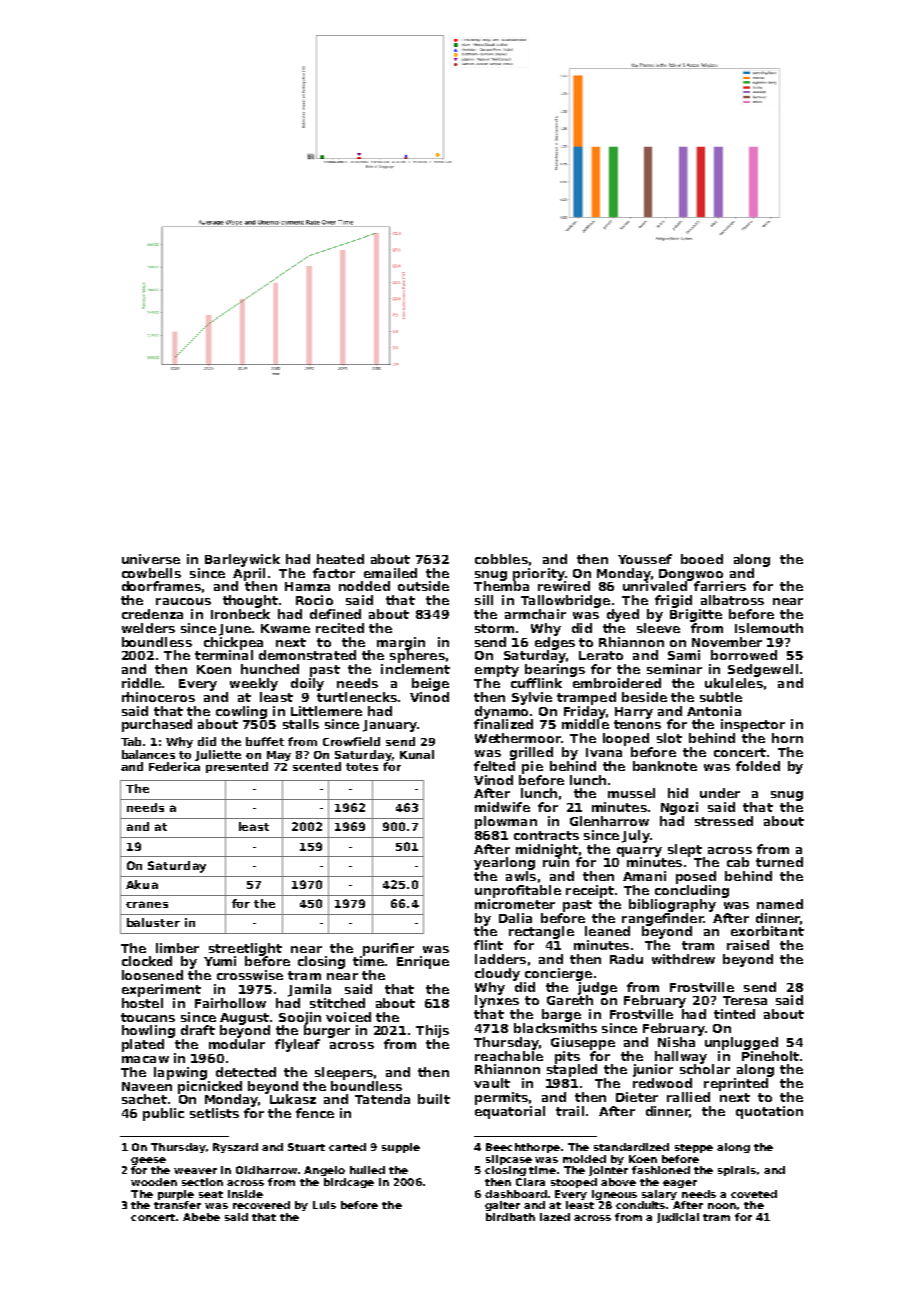 This document has height=1308, width=924. Describe the element at coordinates (388, 949) in the document. I see `purifier` at that location.
